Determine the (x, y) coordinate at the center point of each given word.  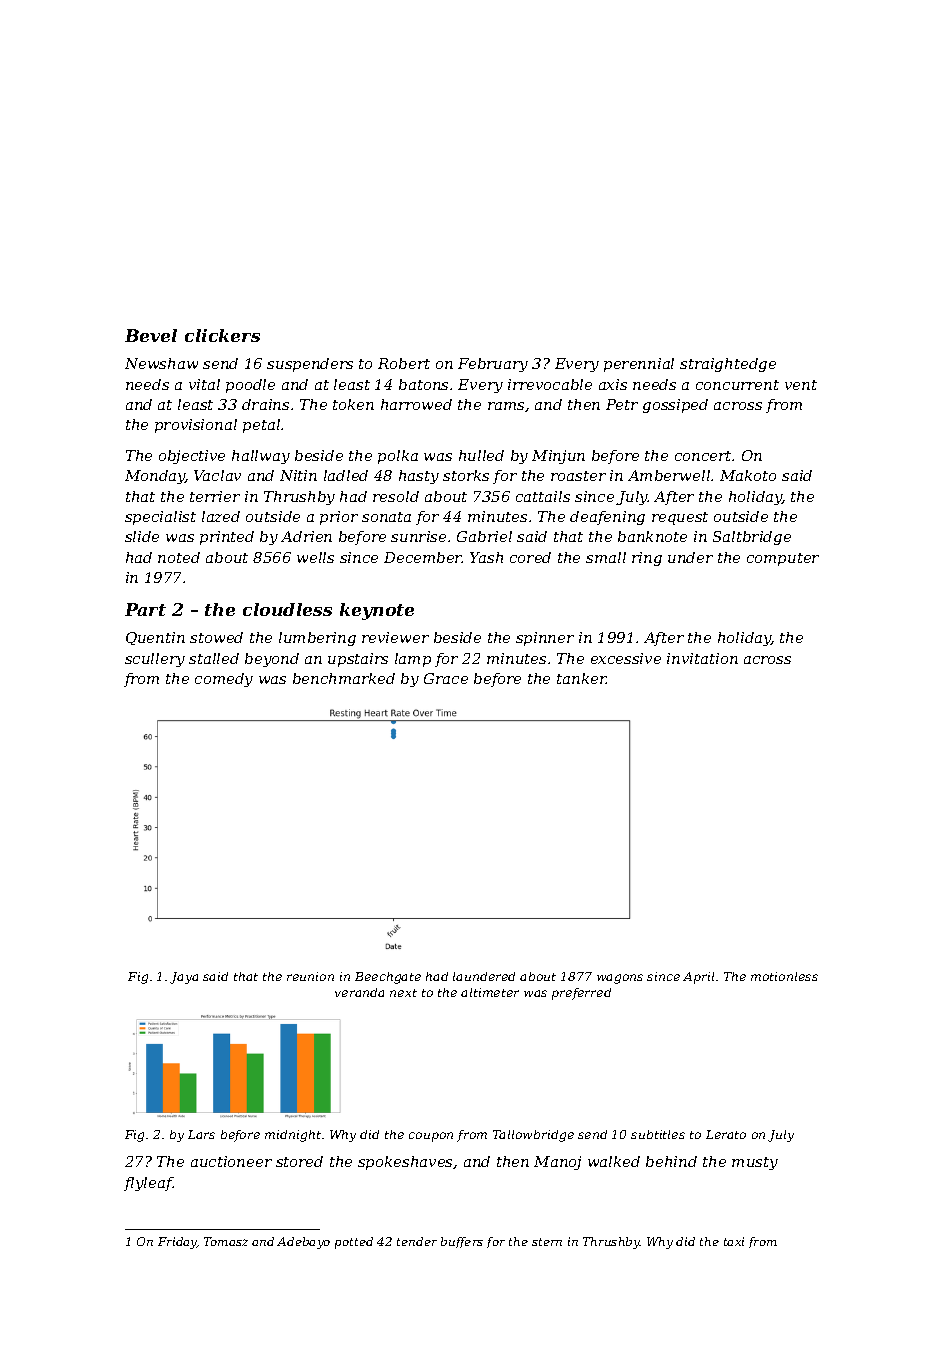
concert (703, 456)
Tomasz (226, 1241)
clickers (222, 335)
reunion (310, 976)
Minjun (558, 457)
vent (801, 385)
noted (179, 557)
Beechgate (388, 978)
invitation (702, 658)
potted (354, 1243)
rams (506, 406)
